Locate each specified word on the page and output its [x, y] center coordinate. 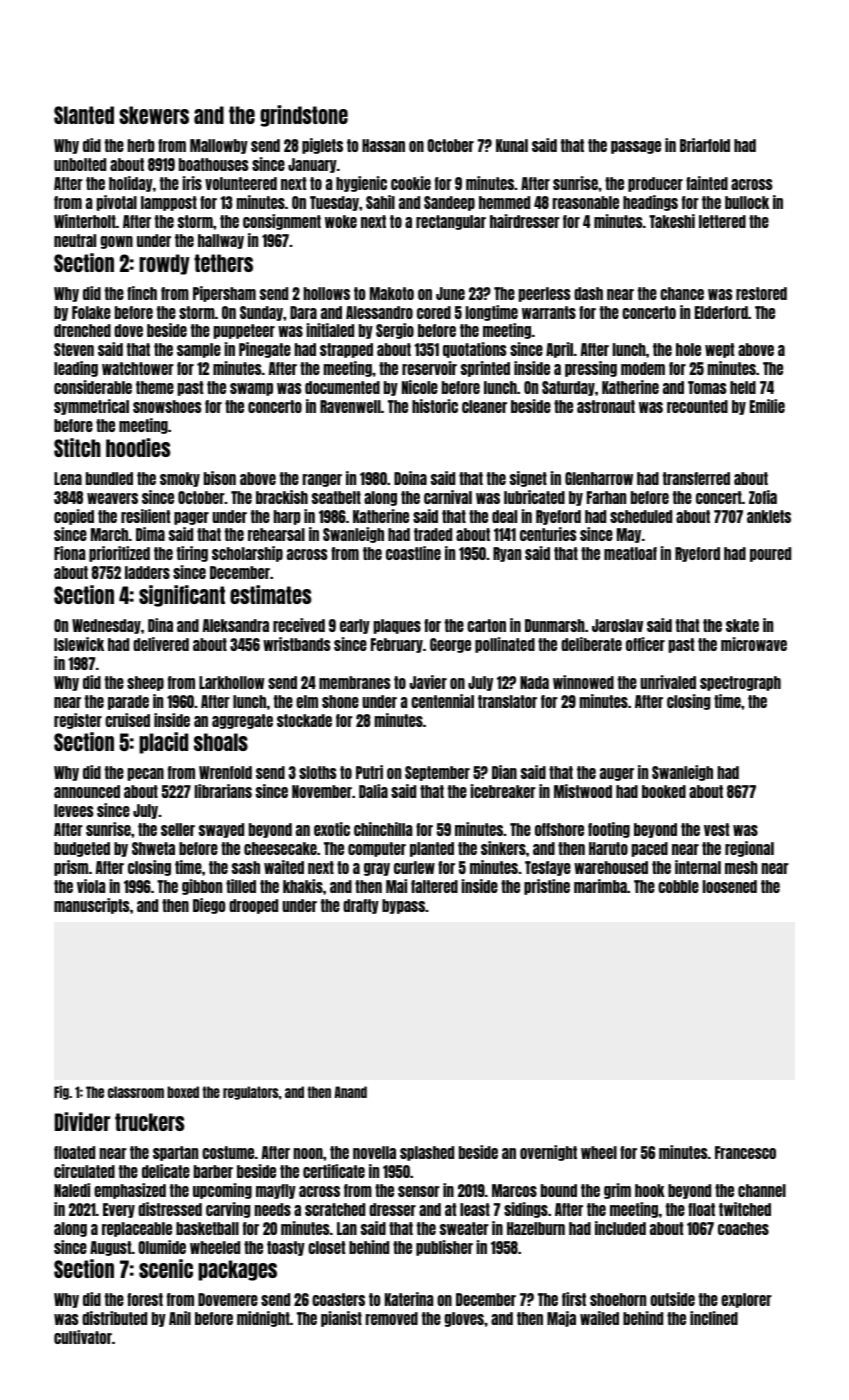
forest [145, 1299]
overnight [548, 1153]
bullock [747, 202]
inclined [714, 1318]
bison [220, 478]
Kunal [512, 145]
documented [342, 387]
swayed [221, 830]
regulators [250, 1093]
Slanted [84, 115]
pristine [547, 887]
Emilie [767, 406]
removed [392, 1318]
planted [432, 849]
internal [698, 867]
